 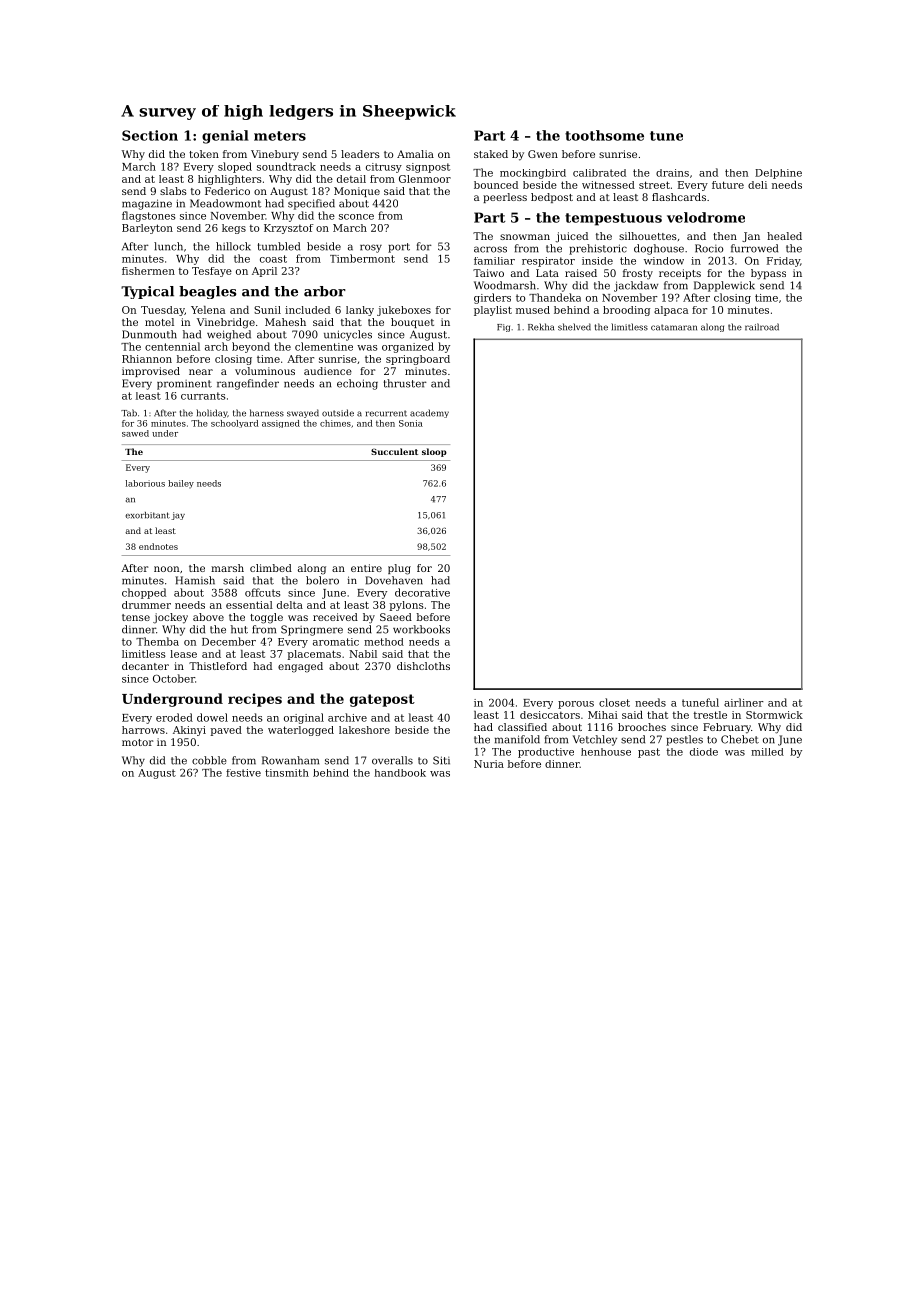 I want to click on harrows, so click(x=143, y=730).
